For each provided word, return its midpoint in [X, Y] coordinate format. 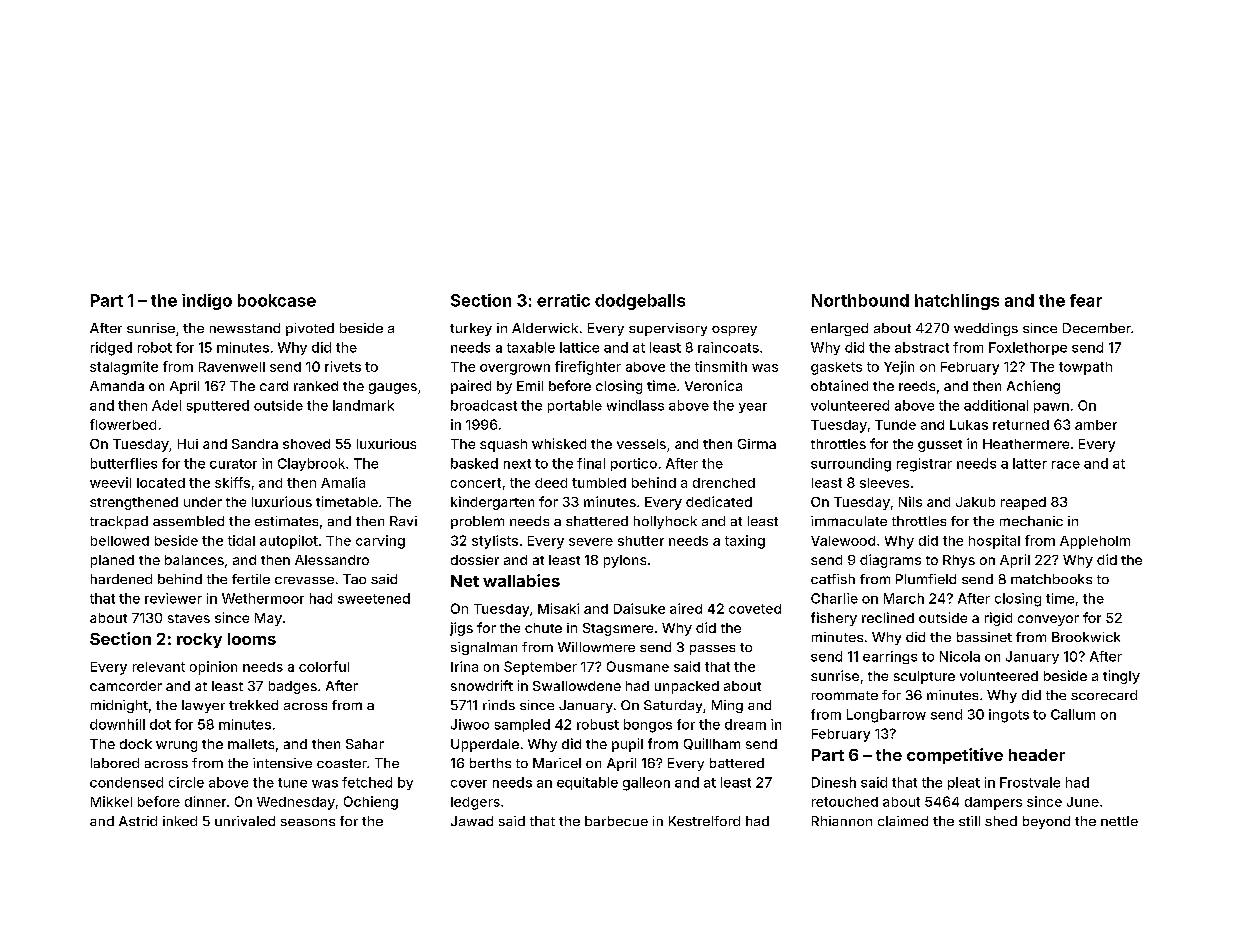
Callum [1073, 714]
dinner [205, 801]
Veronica [713, 385]
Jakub [975, 502]
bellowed [120, 541]
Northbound [860, 300]
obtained [839, 385]
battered [737, 763]
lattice [579, 347]
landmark [363, 405]
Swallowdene [577, 686]
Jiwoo [470, 724]
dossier [475, 560]
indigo [207, 302]
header [1037, 755]
